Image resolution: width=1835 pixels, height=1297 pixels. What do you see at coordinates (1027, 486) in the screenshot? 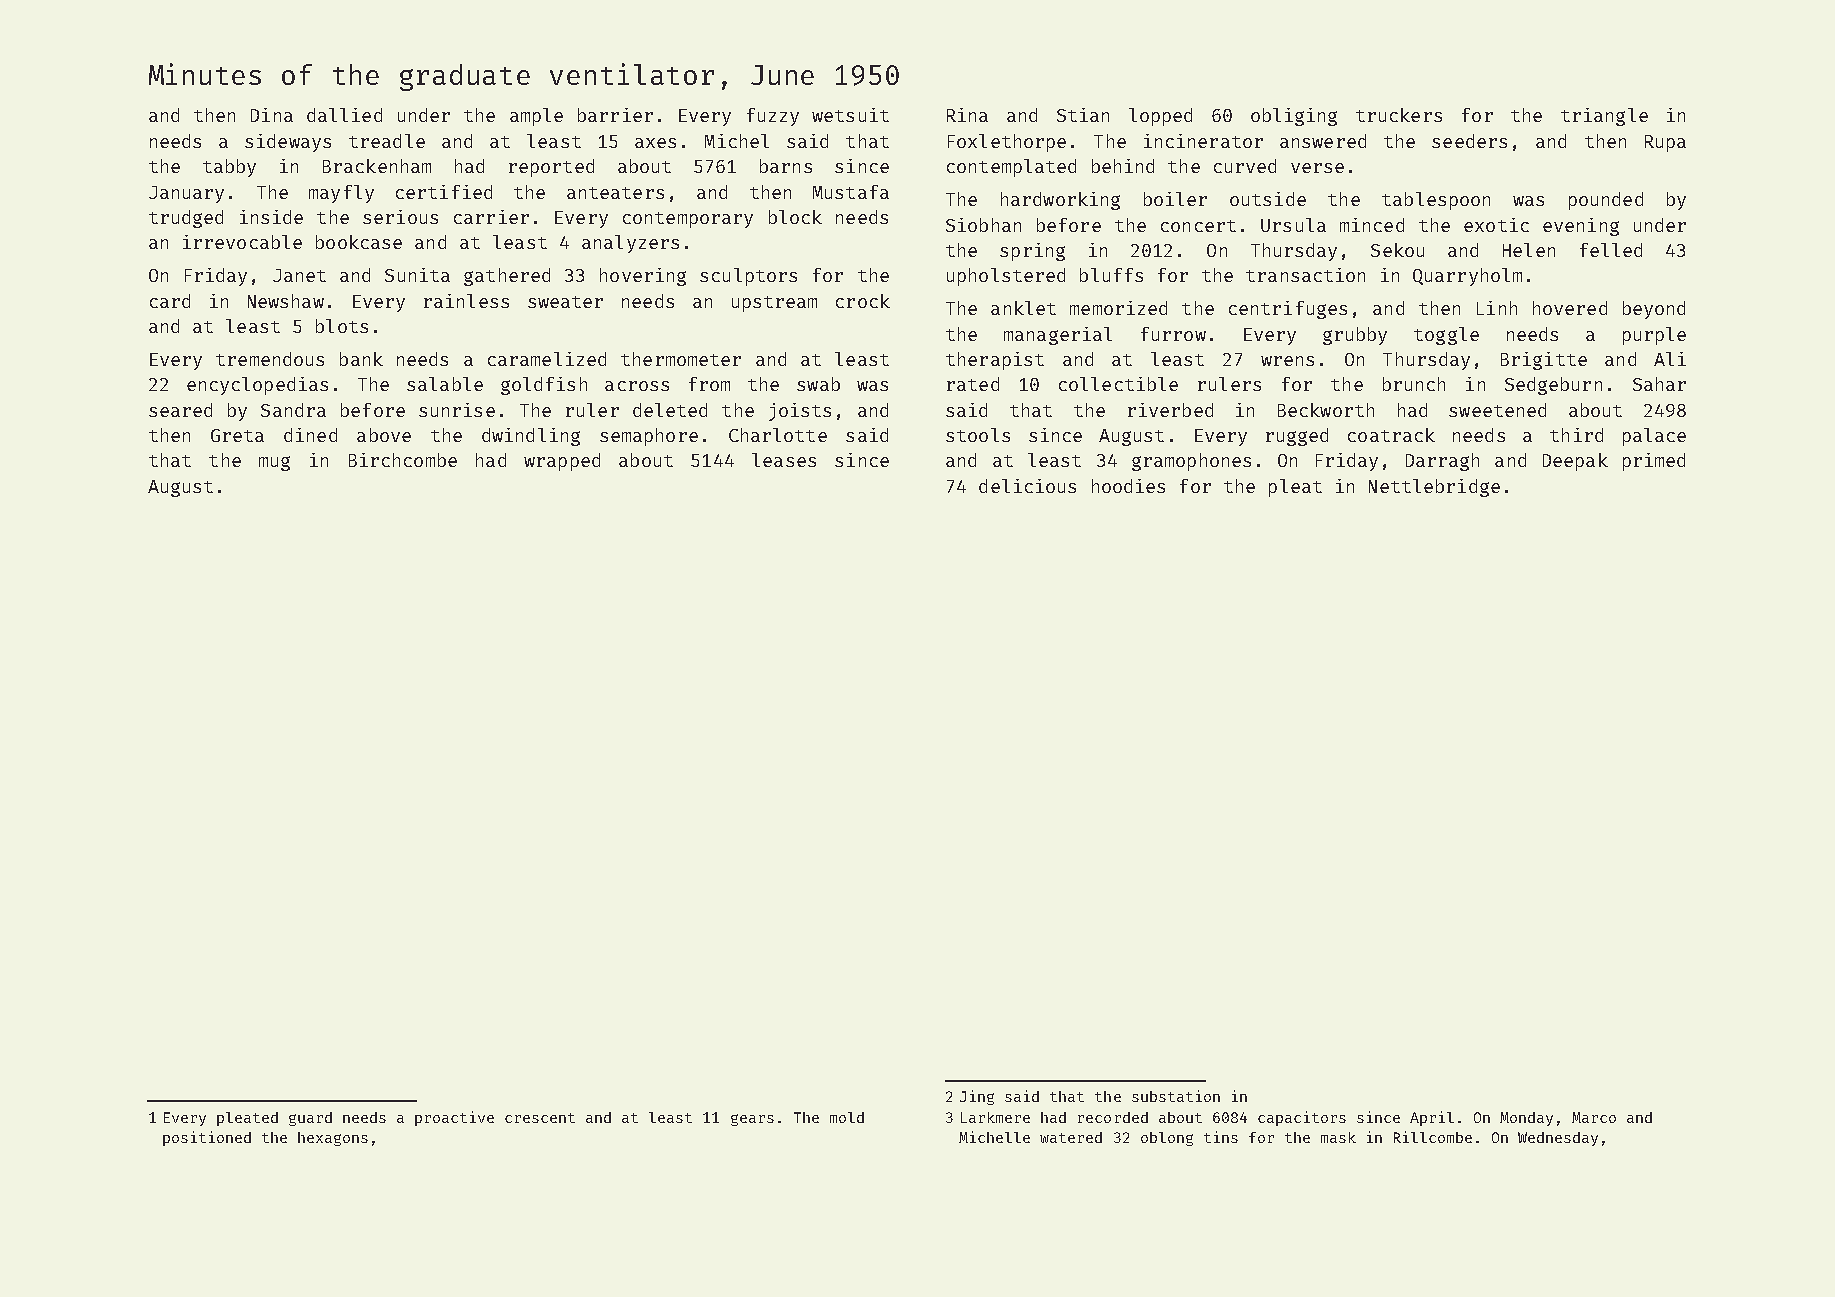
I see `delicious` at bounding box center [1027, 486].
